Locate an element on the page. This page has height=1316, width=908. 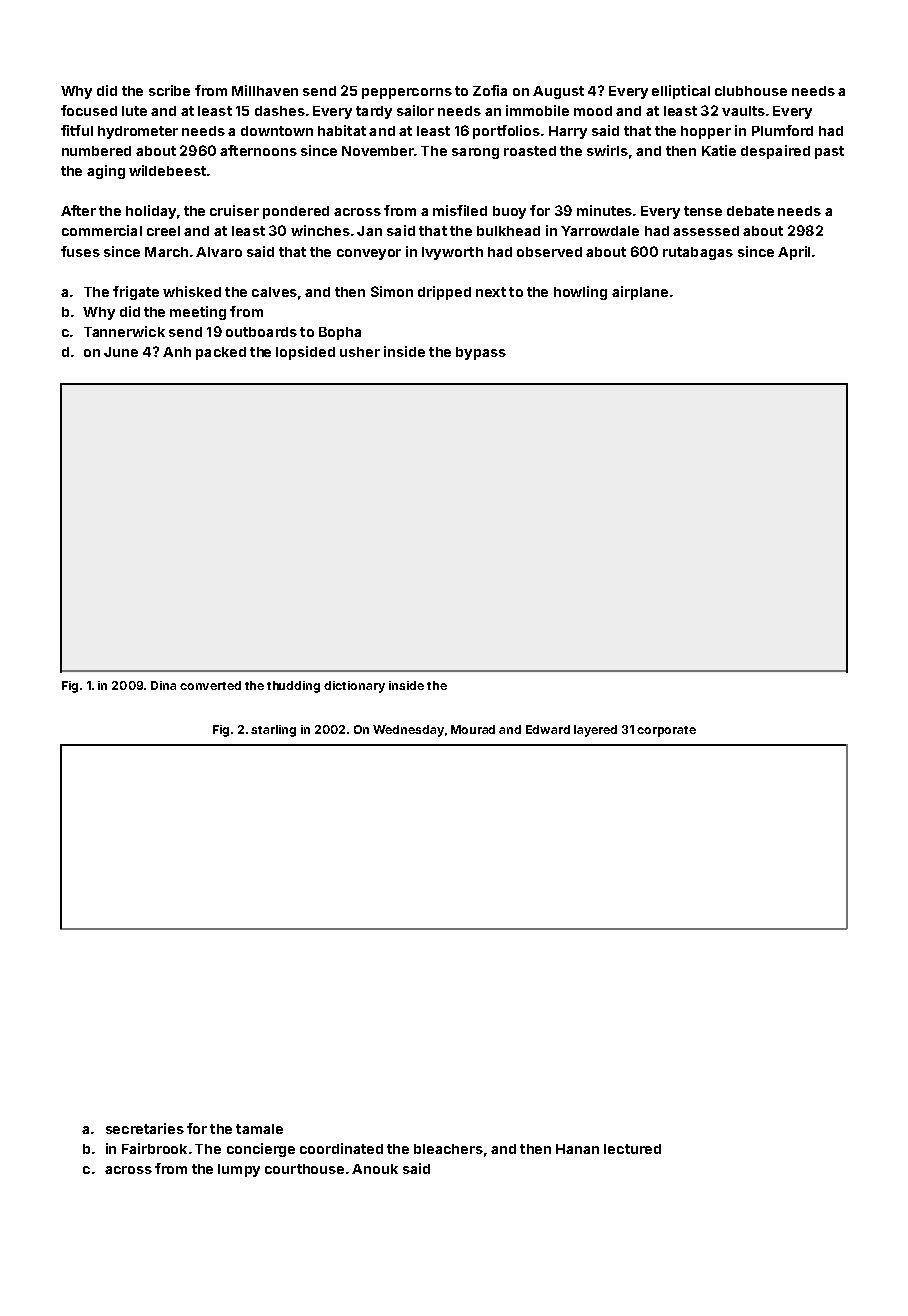
layered is located at coordinates (595, 731).
